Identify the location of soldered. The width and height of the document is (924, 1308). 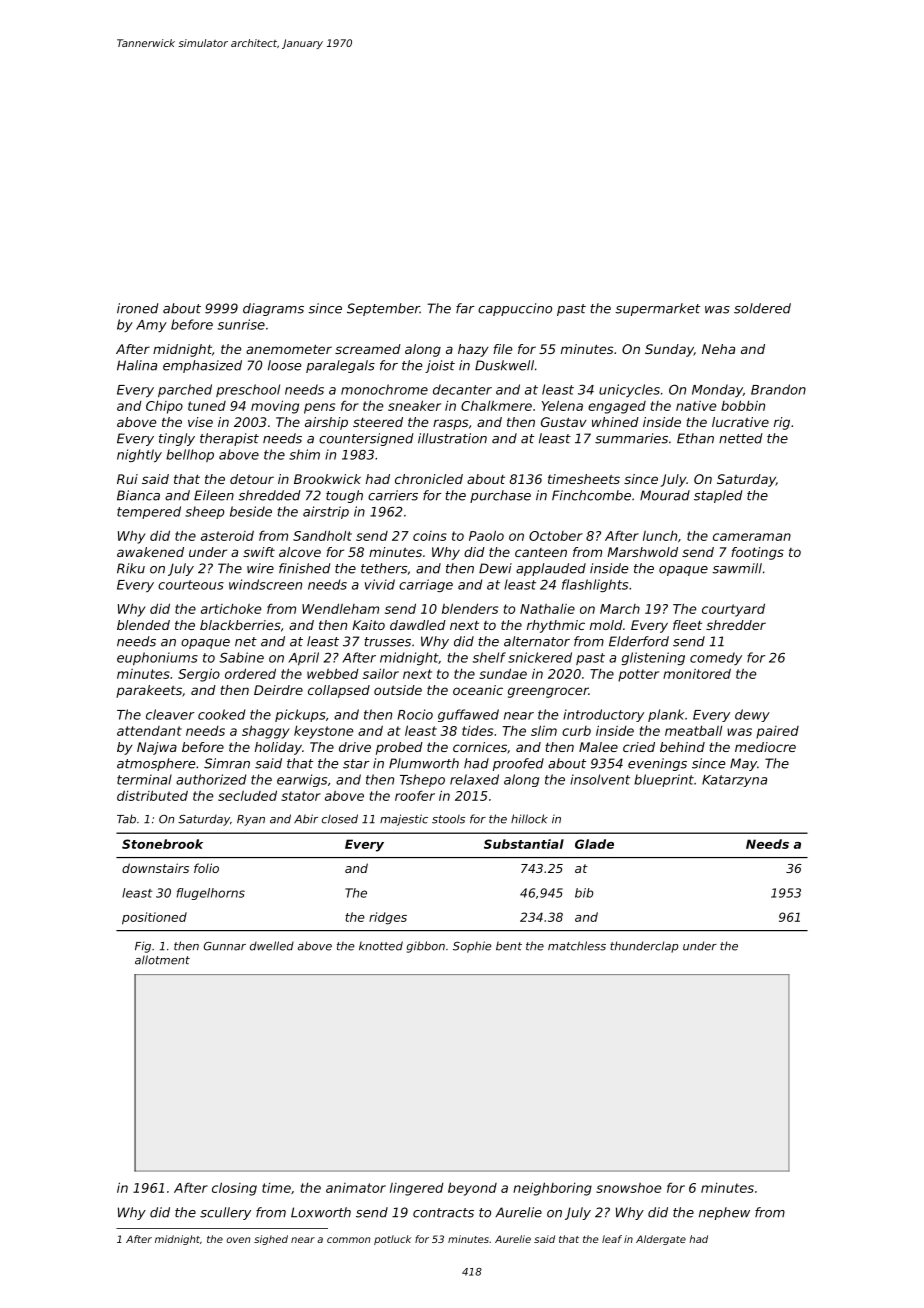
(762, 308).
